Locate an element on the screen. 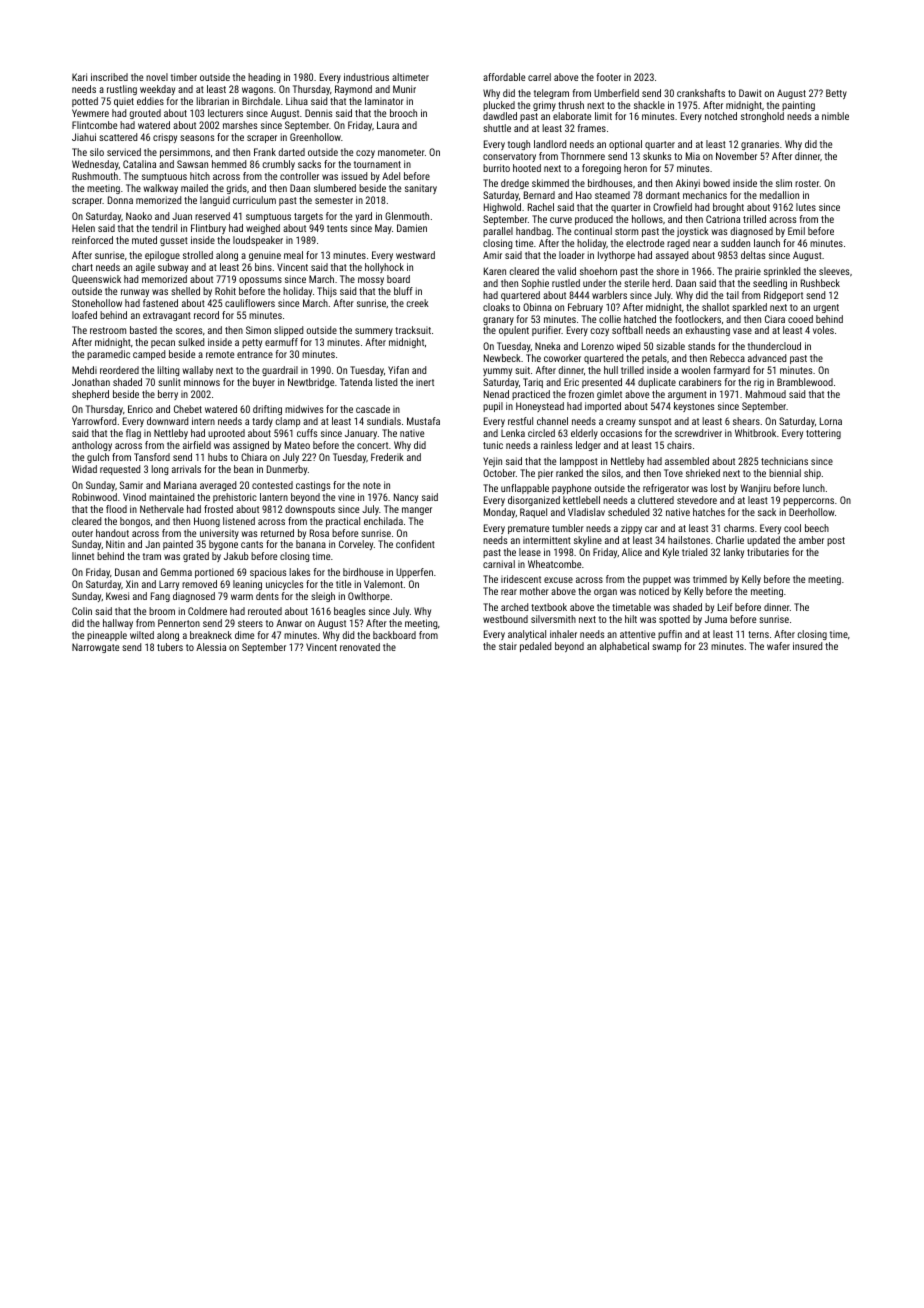 The width and height of the screenshot is (924, 1308). Nenad is located at coordinates (496, 394).
